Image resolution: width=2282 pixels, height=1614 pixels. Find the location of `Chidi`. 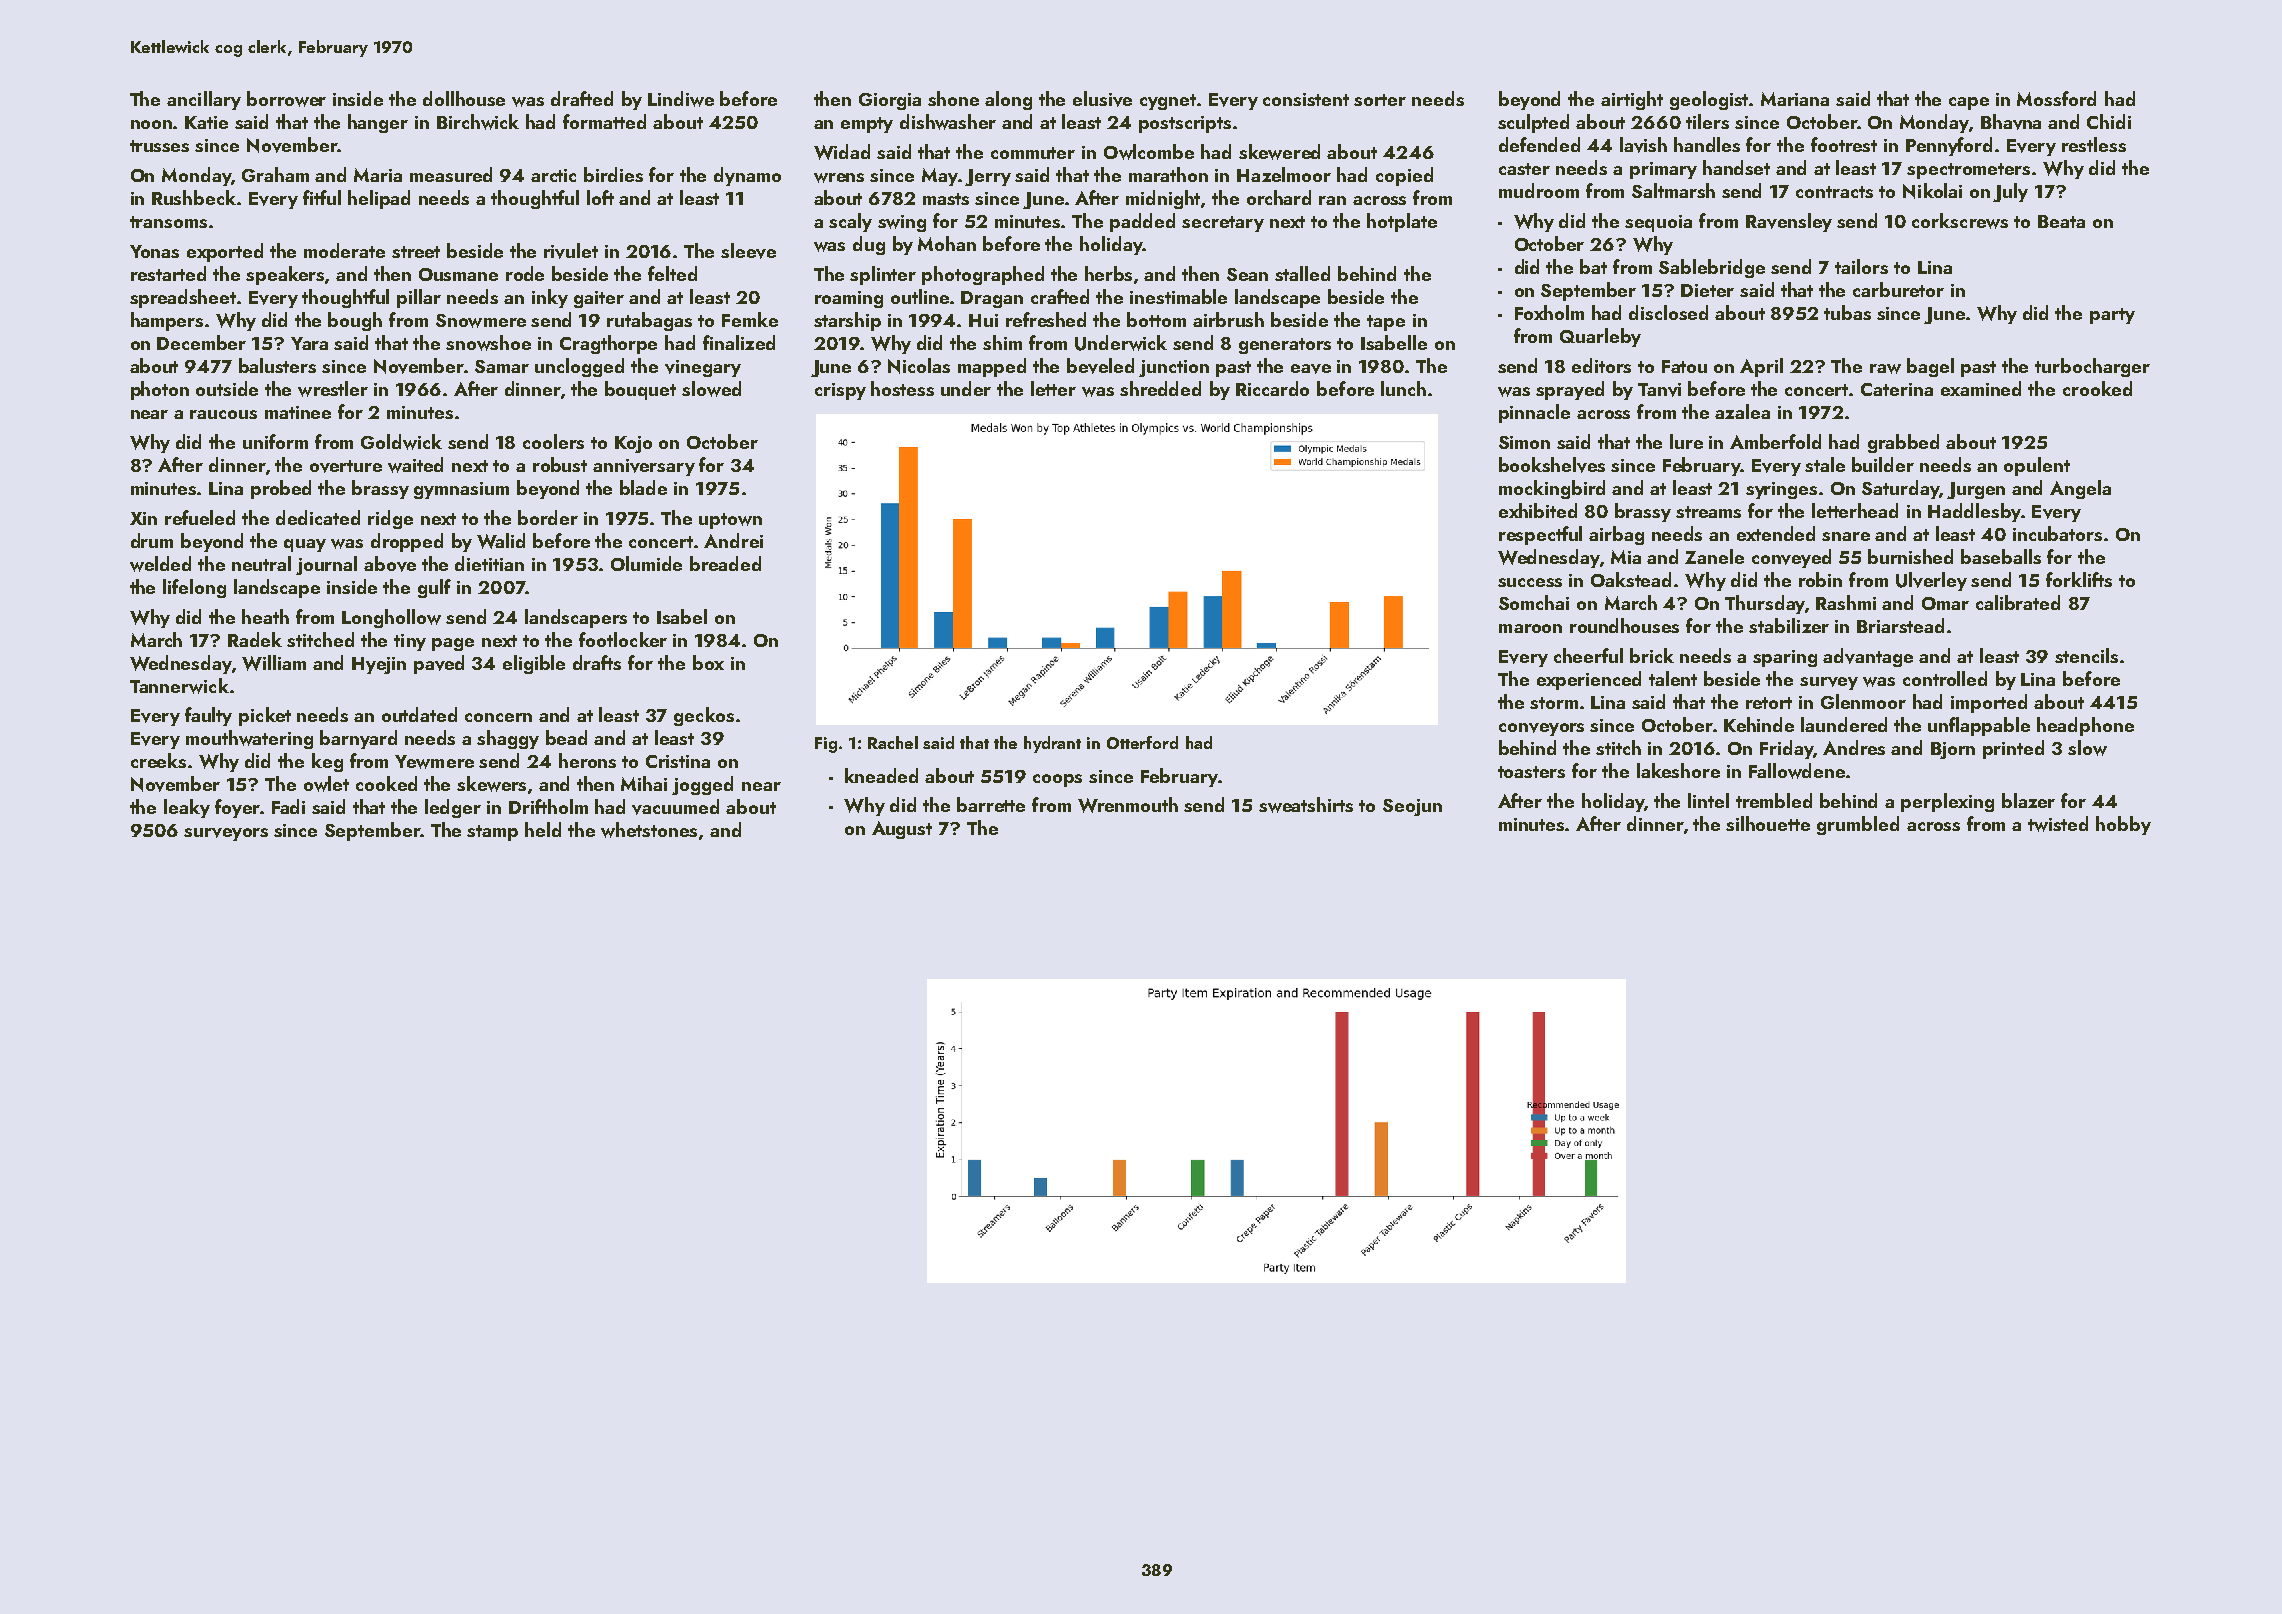

Chidi is located at coordinates (2109, 121).
